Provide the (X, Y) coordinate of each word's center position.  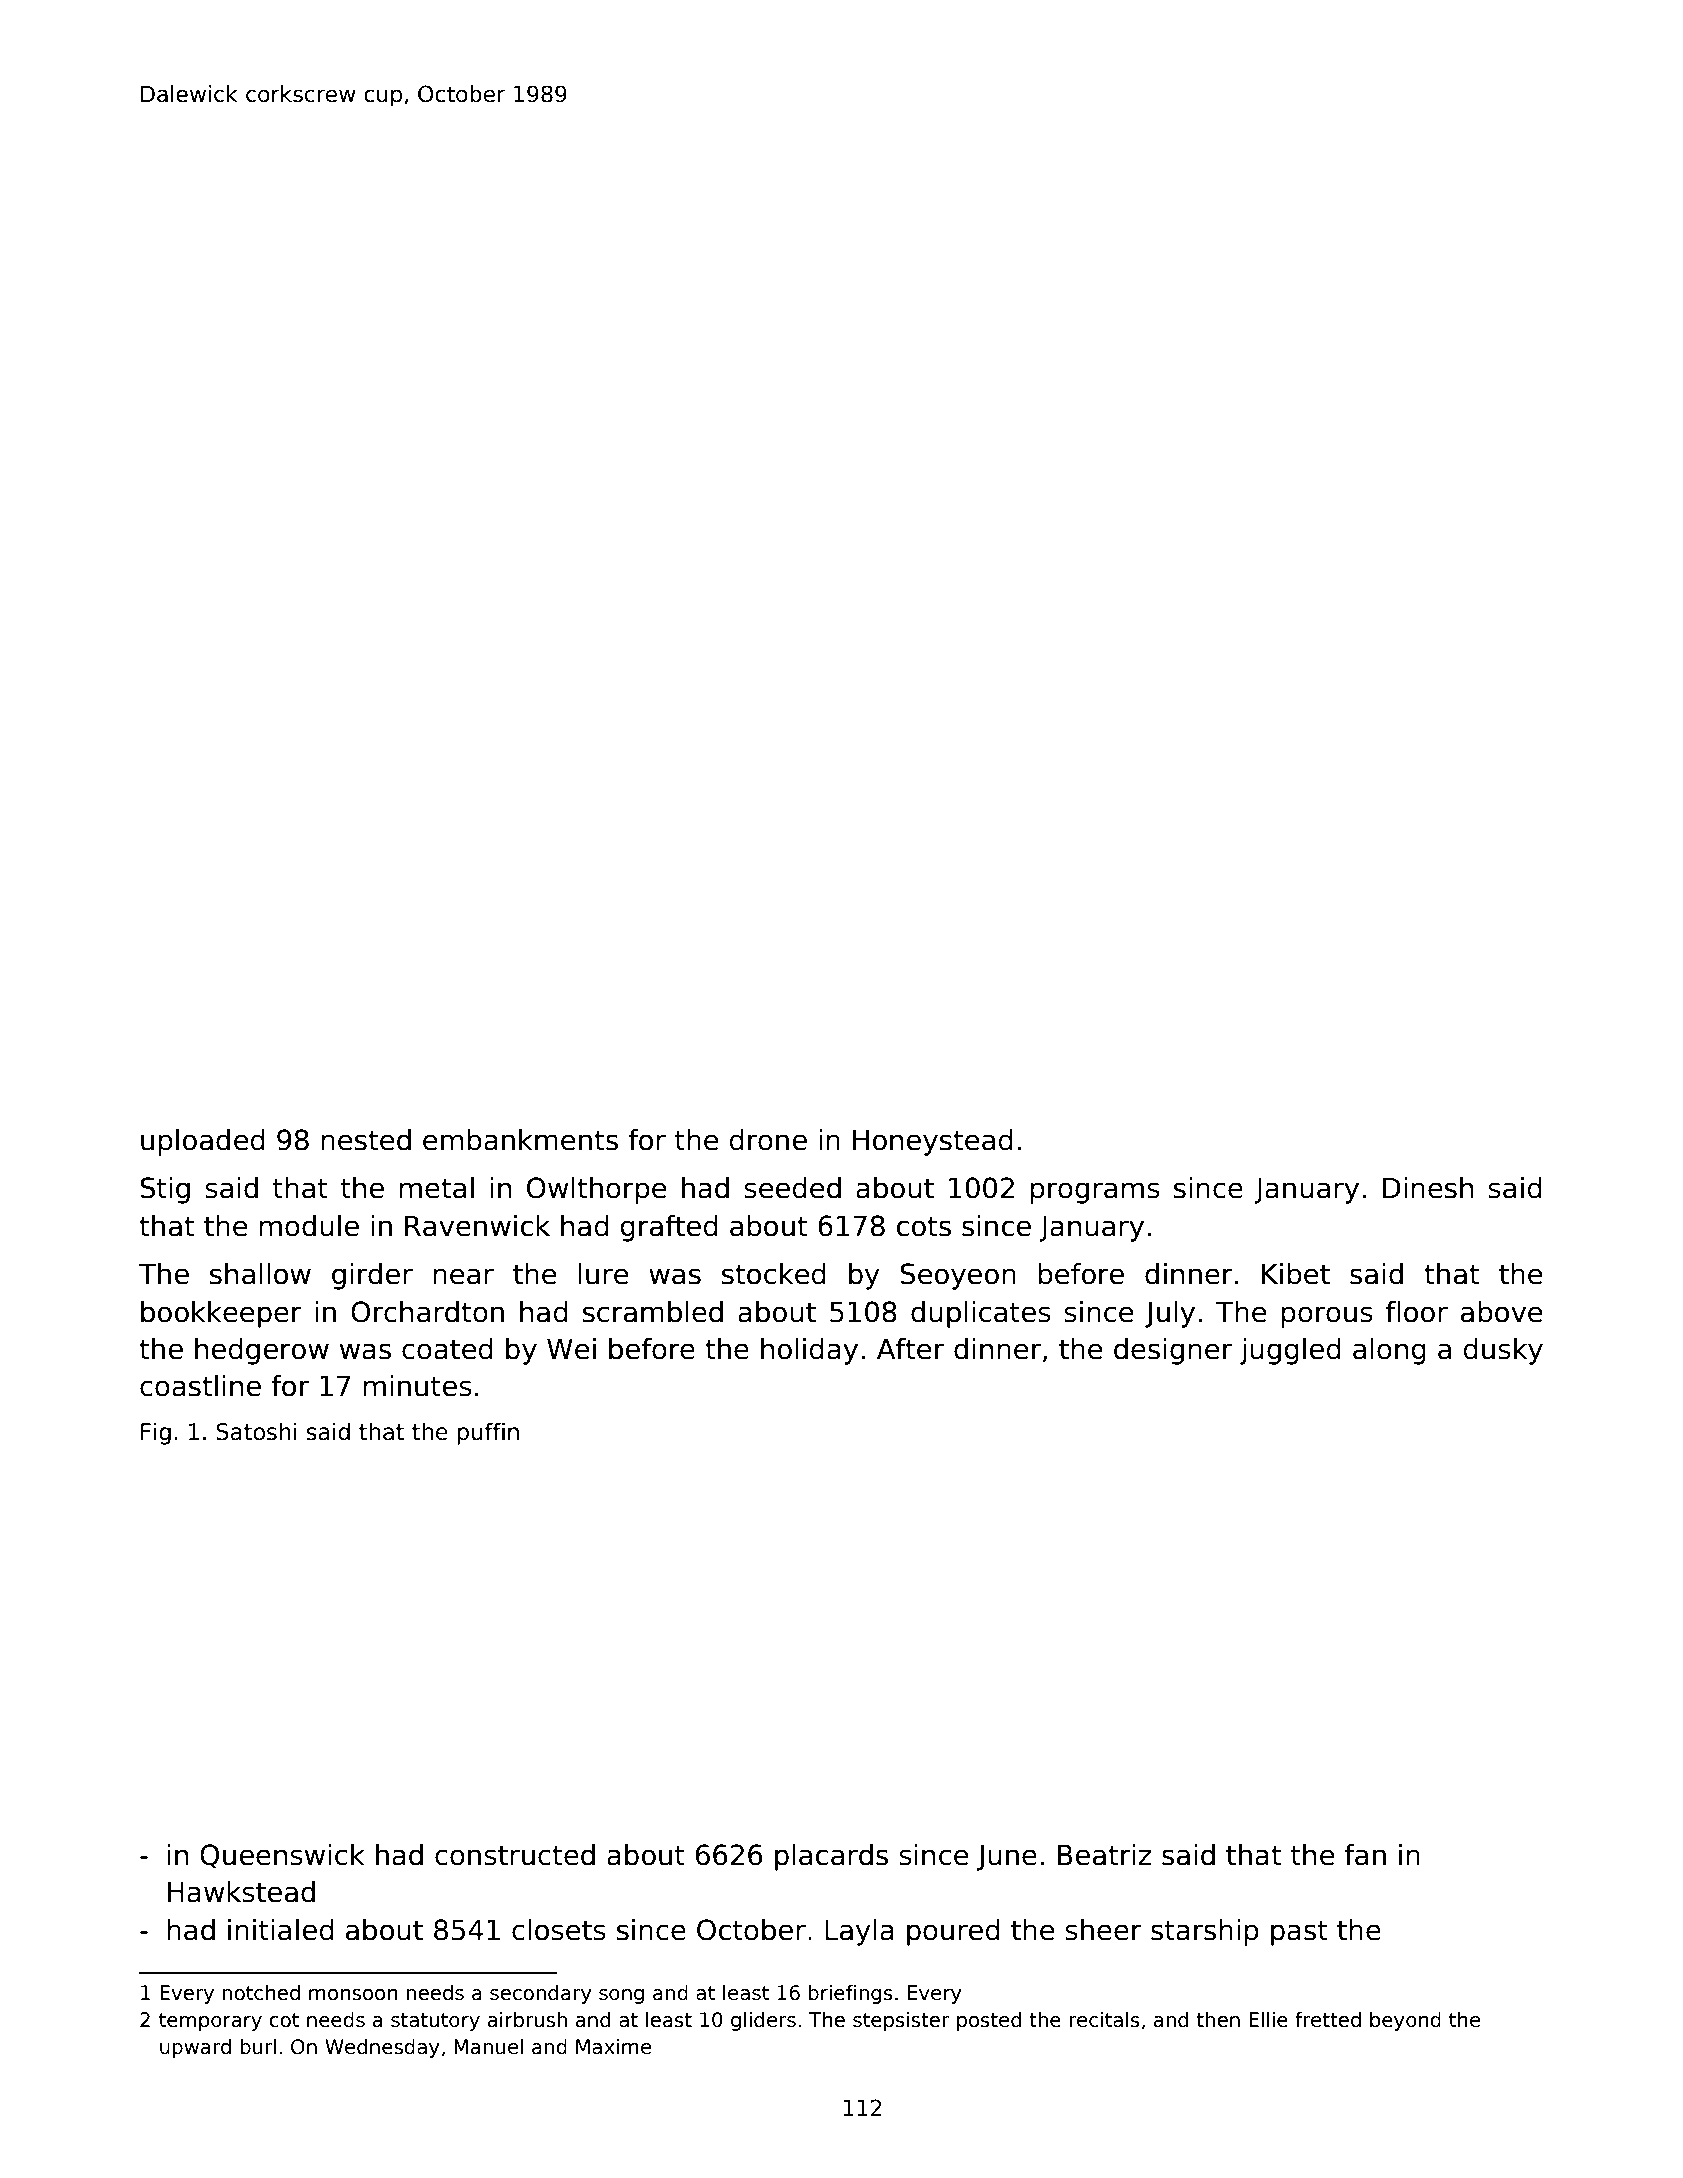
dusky (1503, 1351)
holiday (809, 1351)
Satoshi (256, 1431)
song (621, 1996)
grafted (669, 1228)
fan (1365, 1855)
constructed (515, 1855)
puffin (488, 1433)
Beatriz (1104, 1855)
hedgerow (262, 1351)
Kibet (1296, 1274)
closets (559, 1930)
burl (258, 2047)
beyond (1405, 2021)
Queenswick (282, 1856)
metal (436, 1188)
